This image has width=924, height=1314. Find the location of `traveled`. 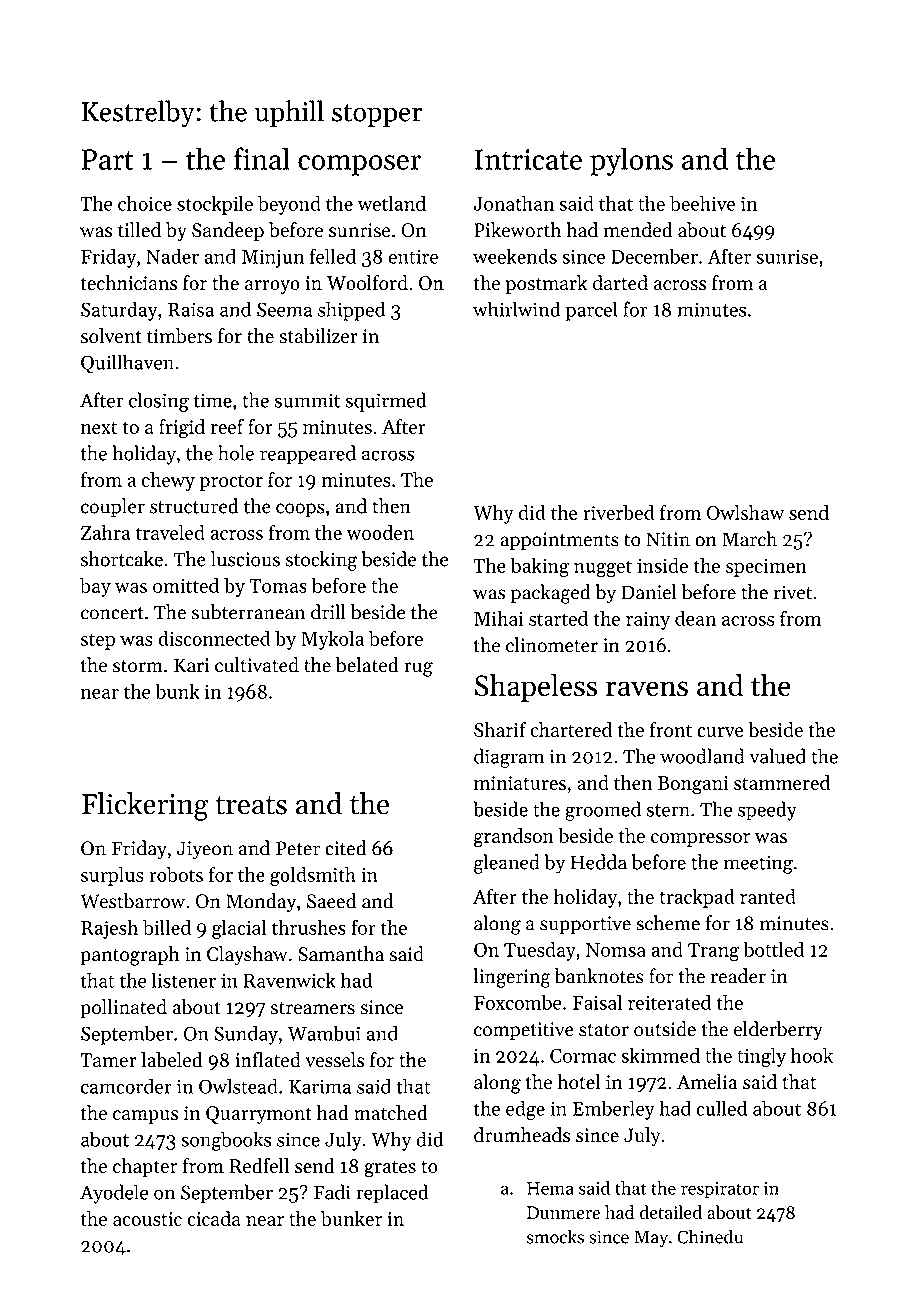

traveled is located at coordinates (170, 532).
